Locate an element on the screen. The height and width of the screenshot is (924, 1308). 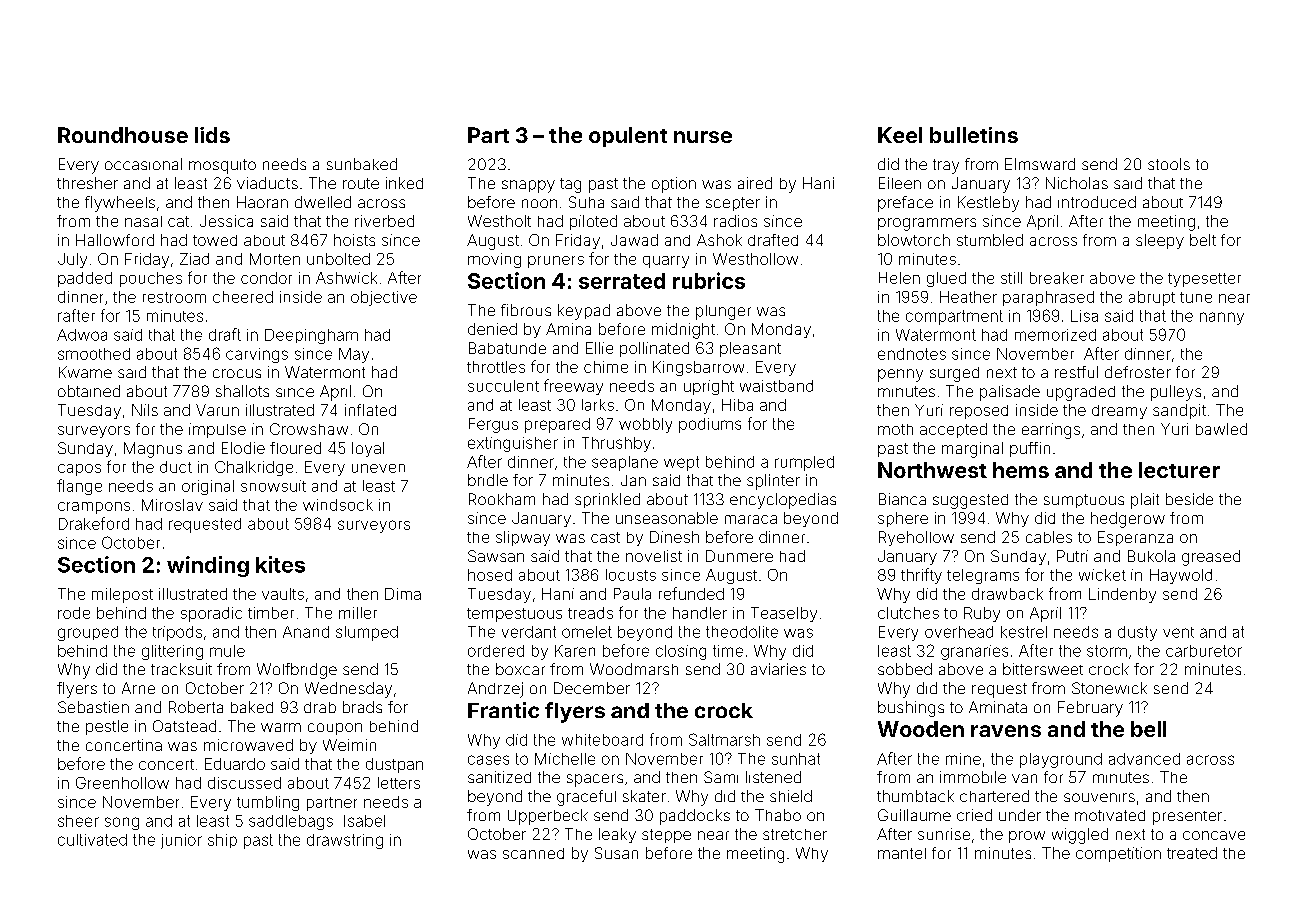
mosquito is located at coordinates (222, 166).
